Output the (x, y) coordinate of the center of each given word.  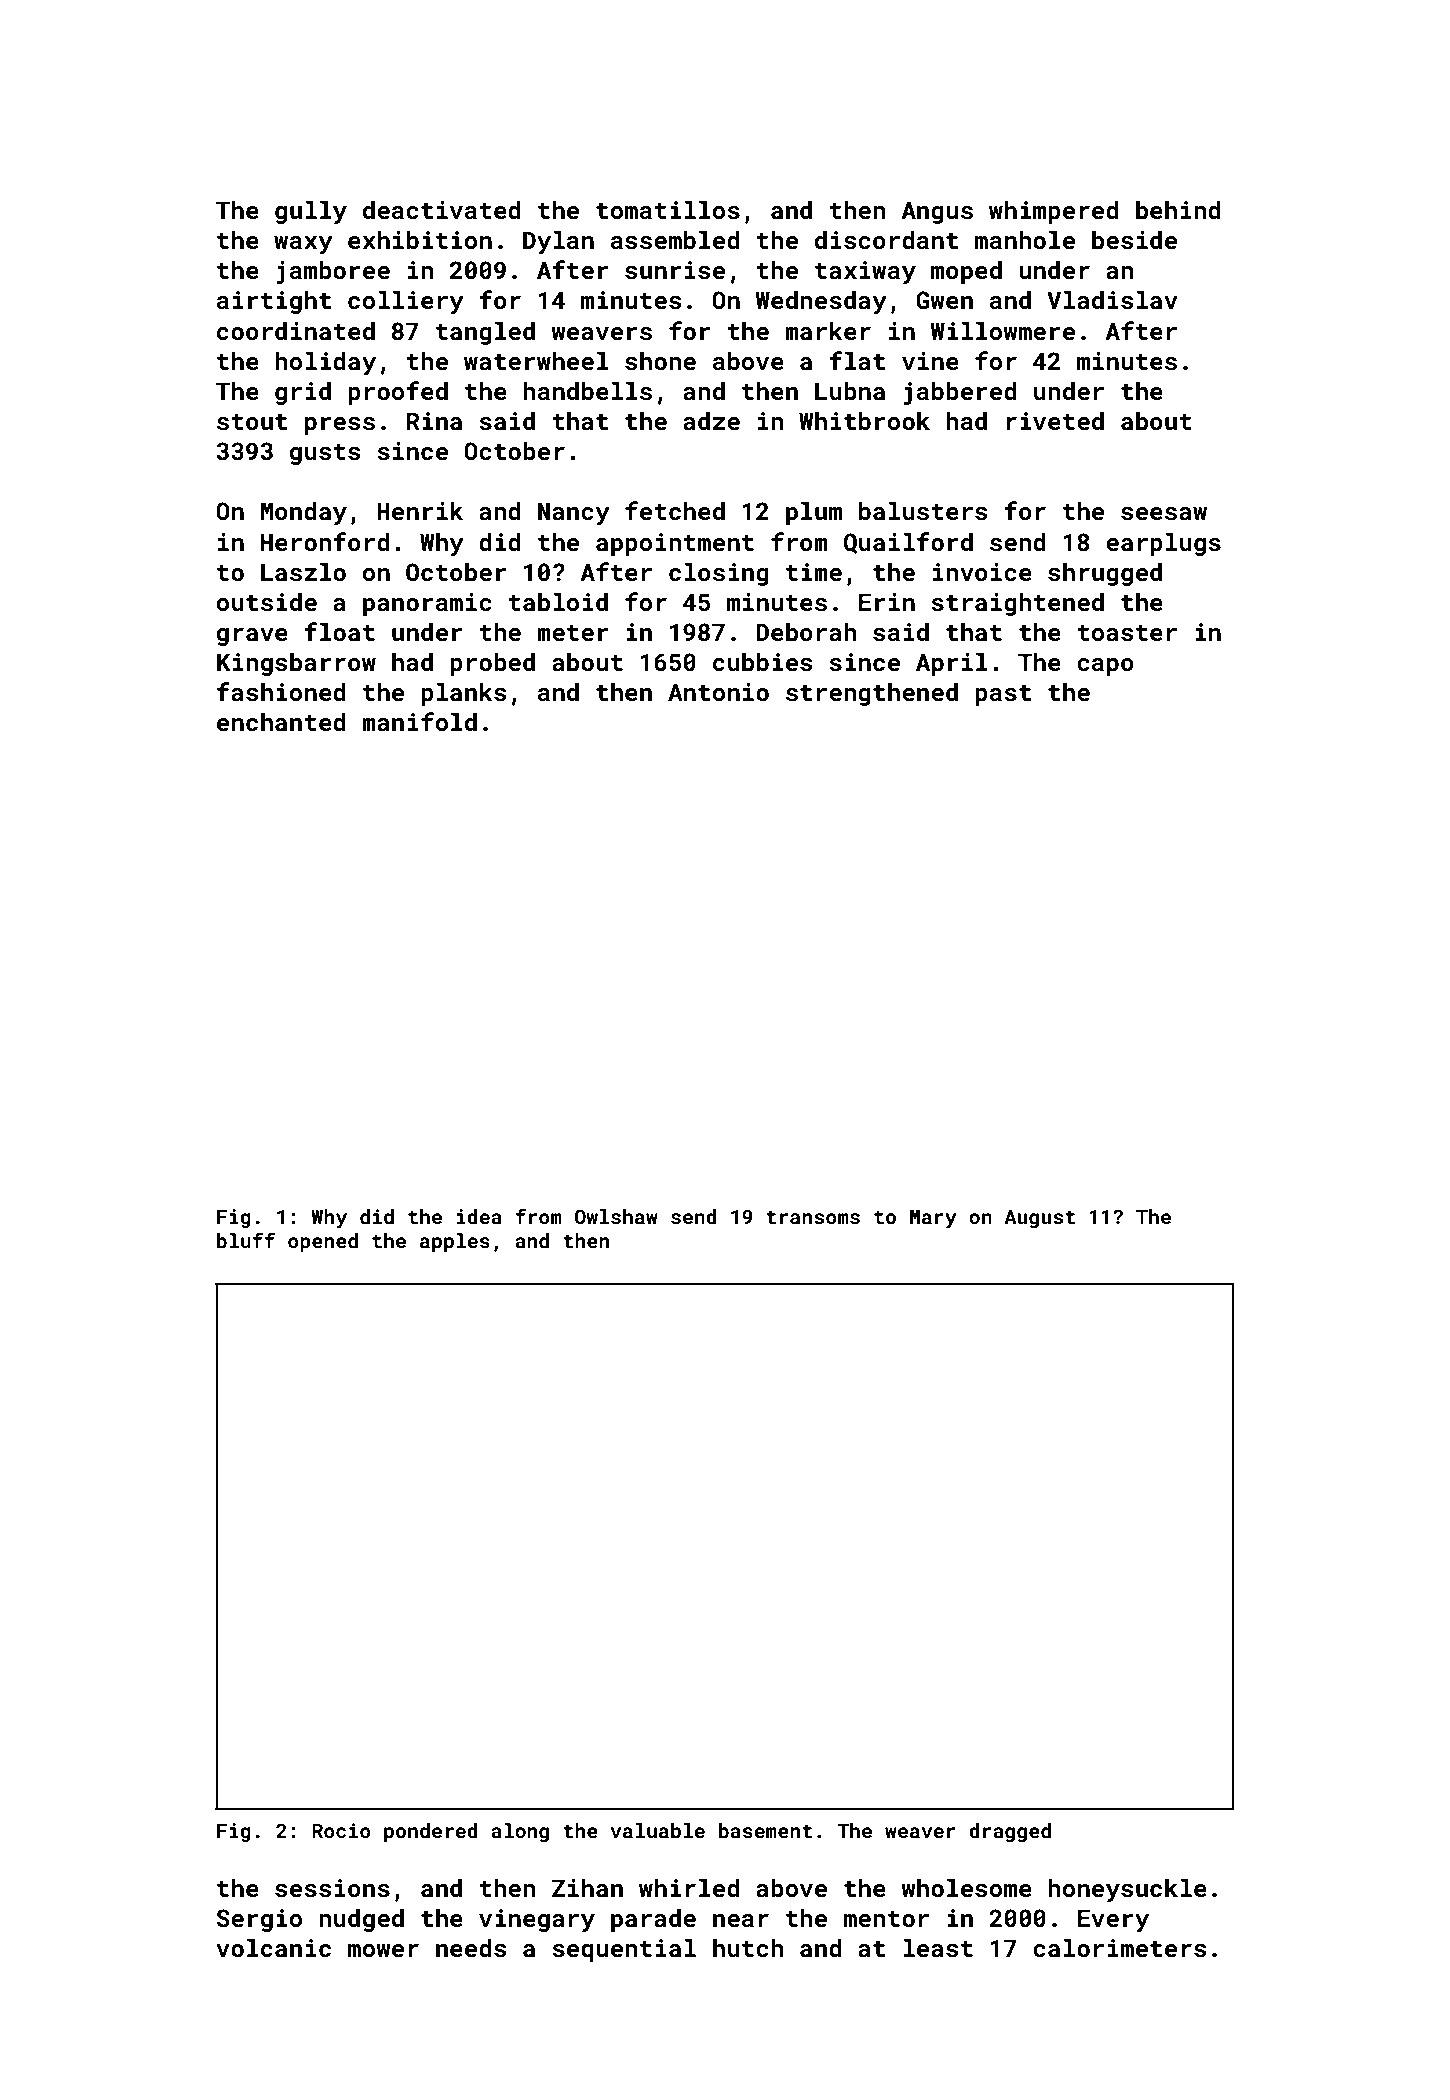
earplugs (1163, 544)
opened (323, 1242)
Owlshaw (616, 1216)
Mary (933, 1219)
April (952, 664)
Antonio (718, 692)
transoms (813, 1217)
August (1039, 1219)
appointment (675, 544)
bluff (246, 1240)
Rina (434, 421)
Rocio (341, 1830)
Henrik (420, 510)
